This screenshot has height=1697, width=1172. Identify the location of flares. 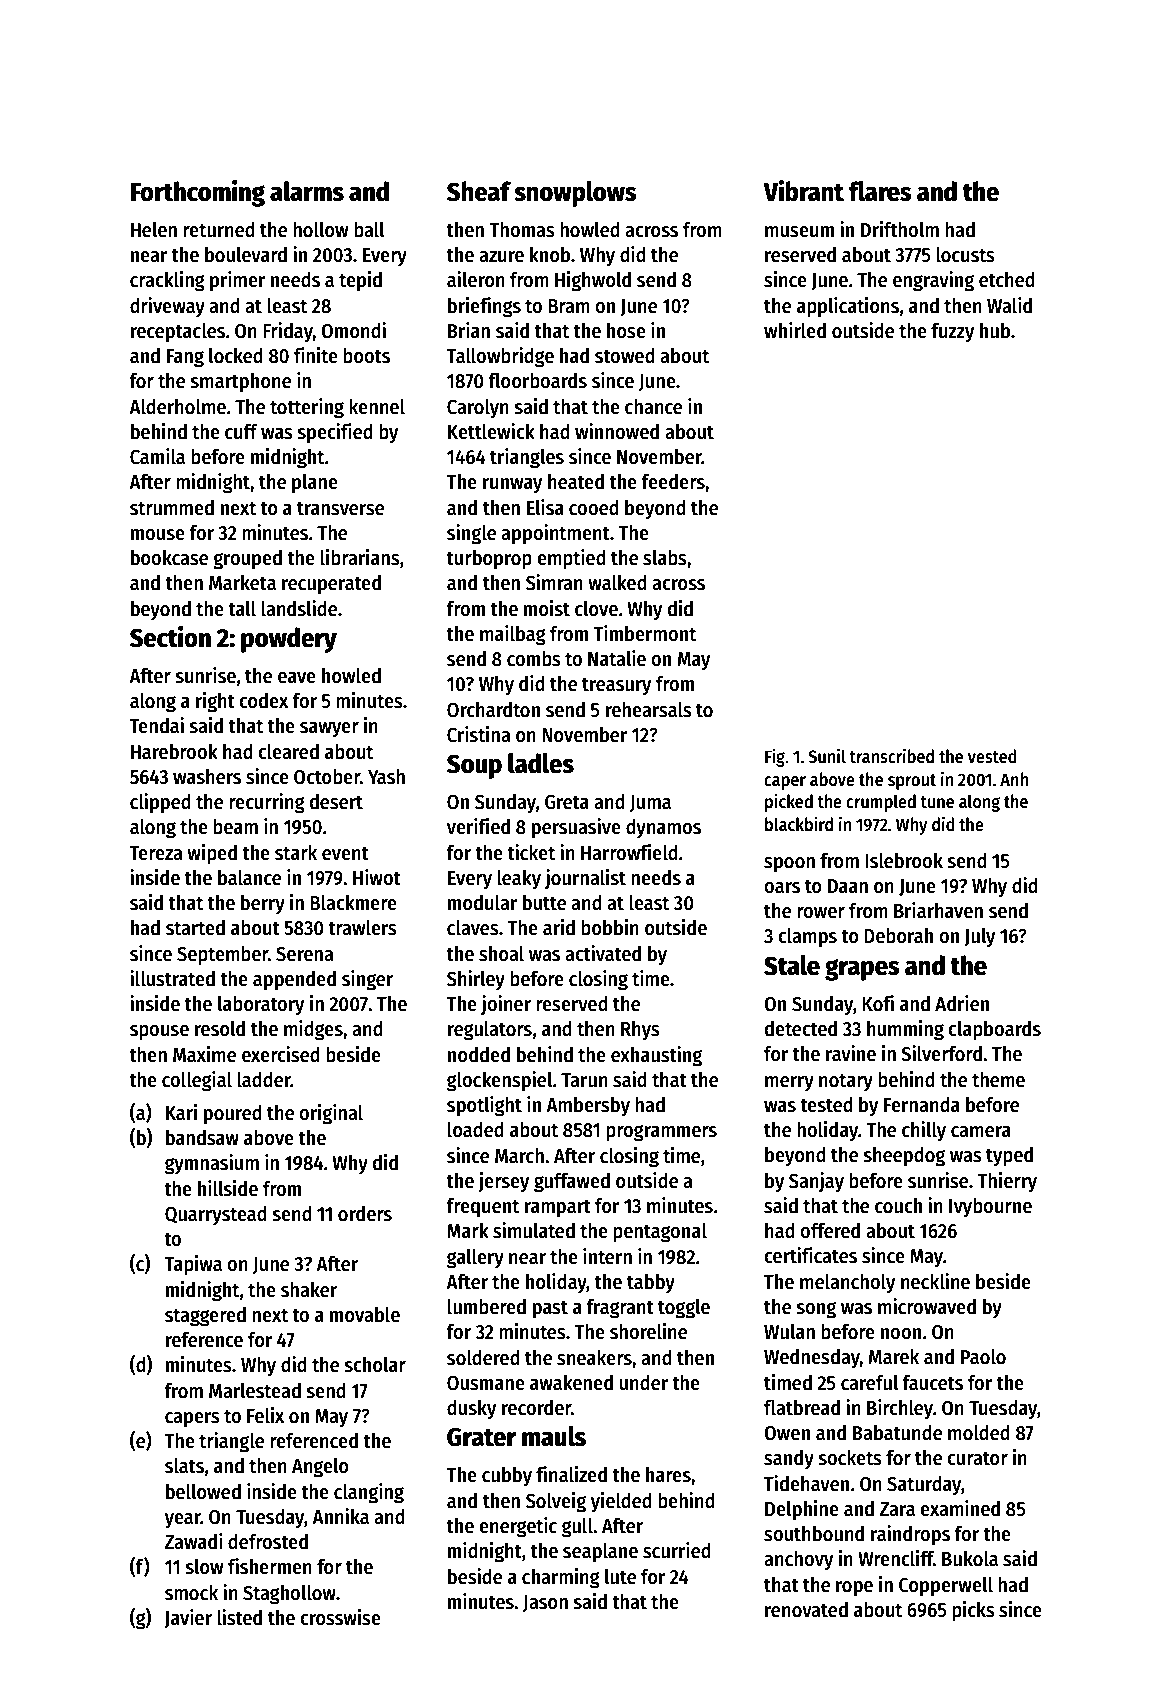
(880, 191).
